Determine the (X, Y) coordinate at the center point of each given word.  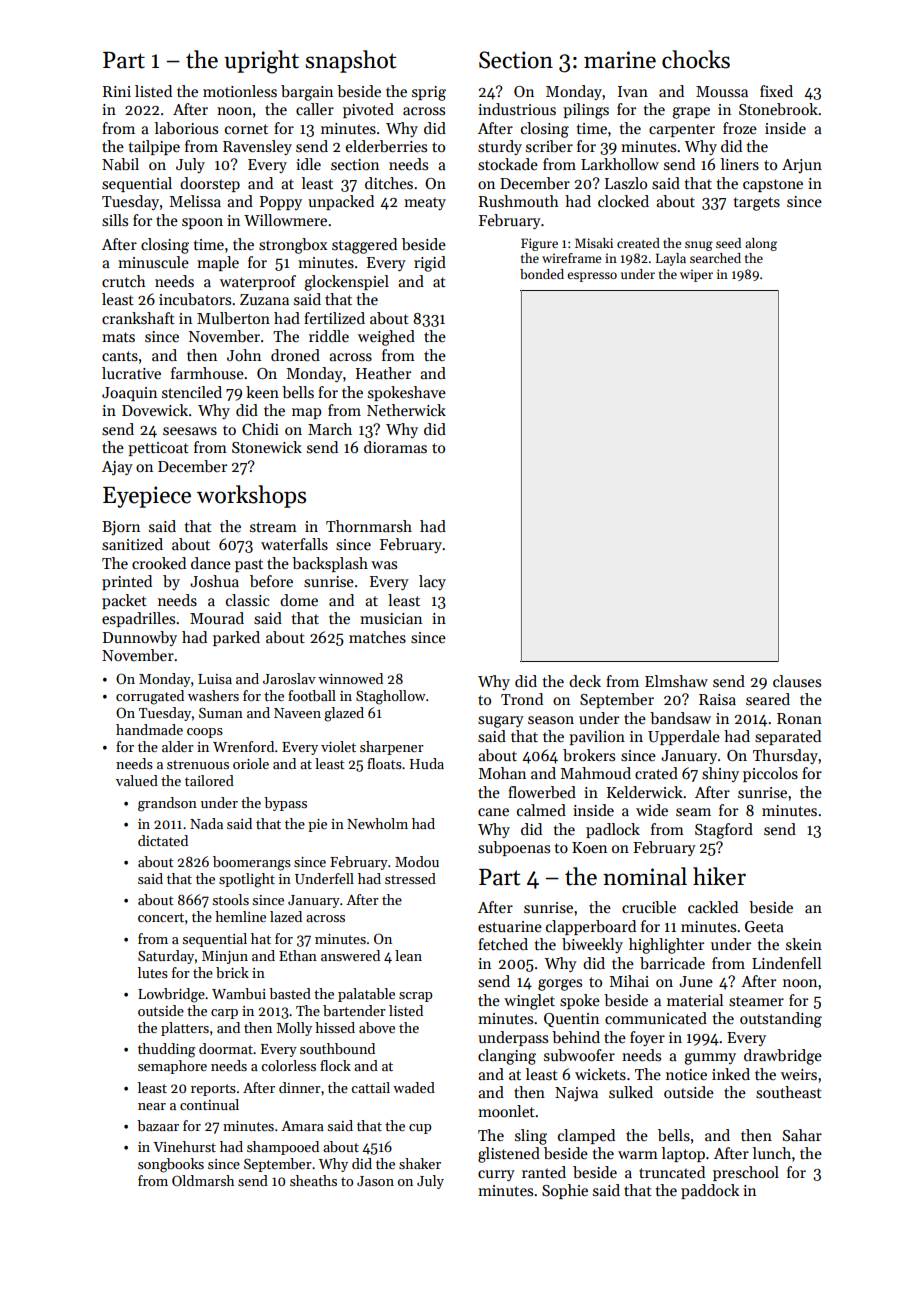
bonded (542, 274)
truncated (672, 1172)
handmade (149, 729)
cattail (370, 1087)
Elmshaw (676, 681)
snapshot (350, 61)
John (244, 355)
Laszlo (626, 183)
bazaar (158, 1125)
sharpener (392, 748)
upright (261, 62)
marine (620, 60)
